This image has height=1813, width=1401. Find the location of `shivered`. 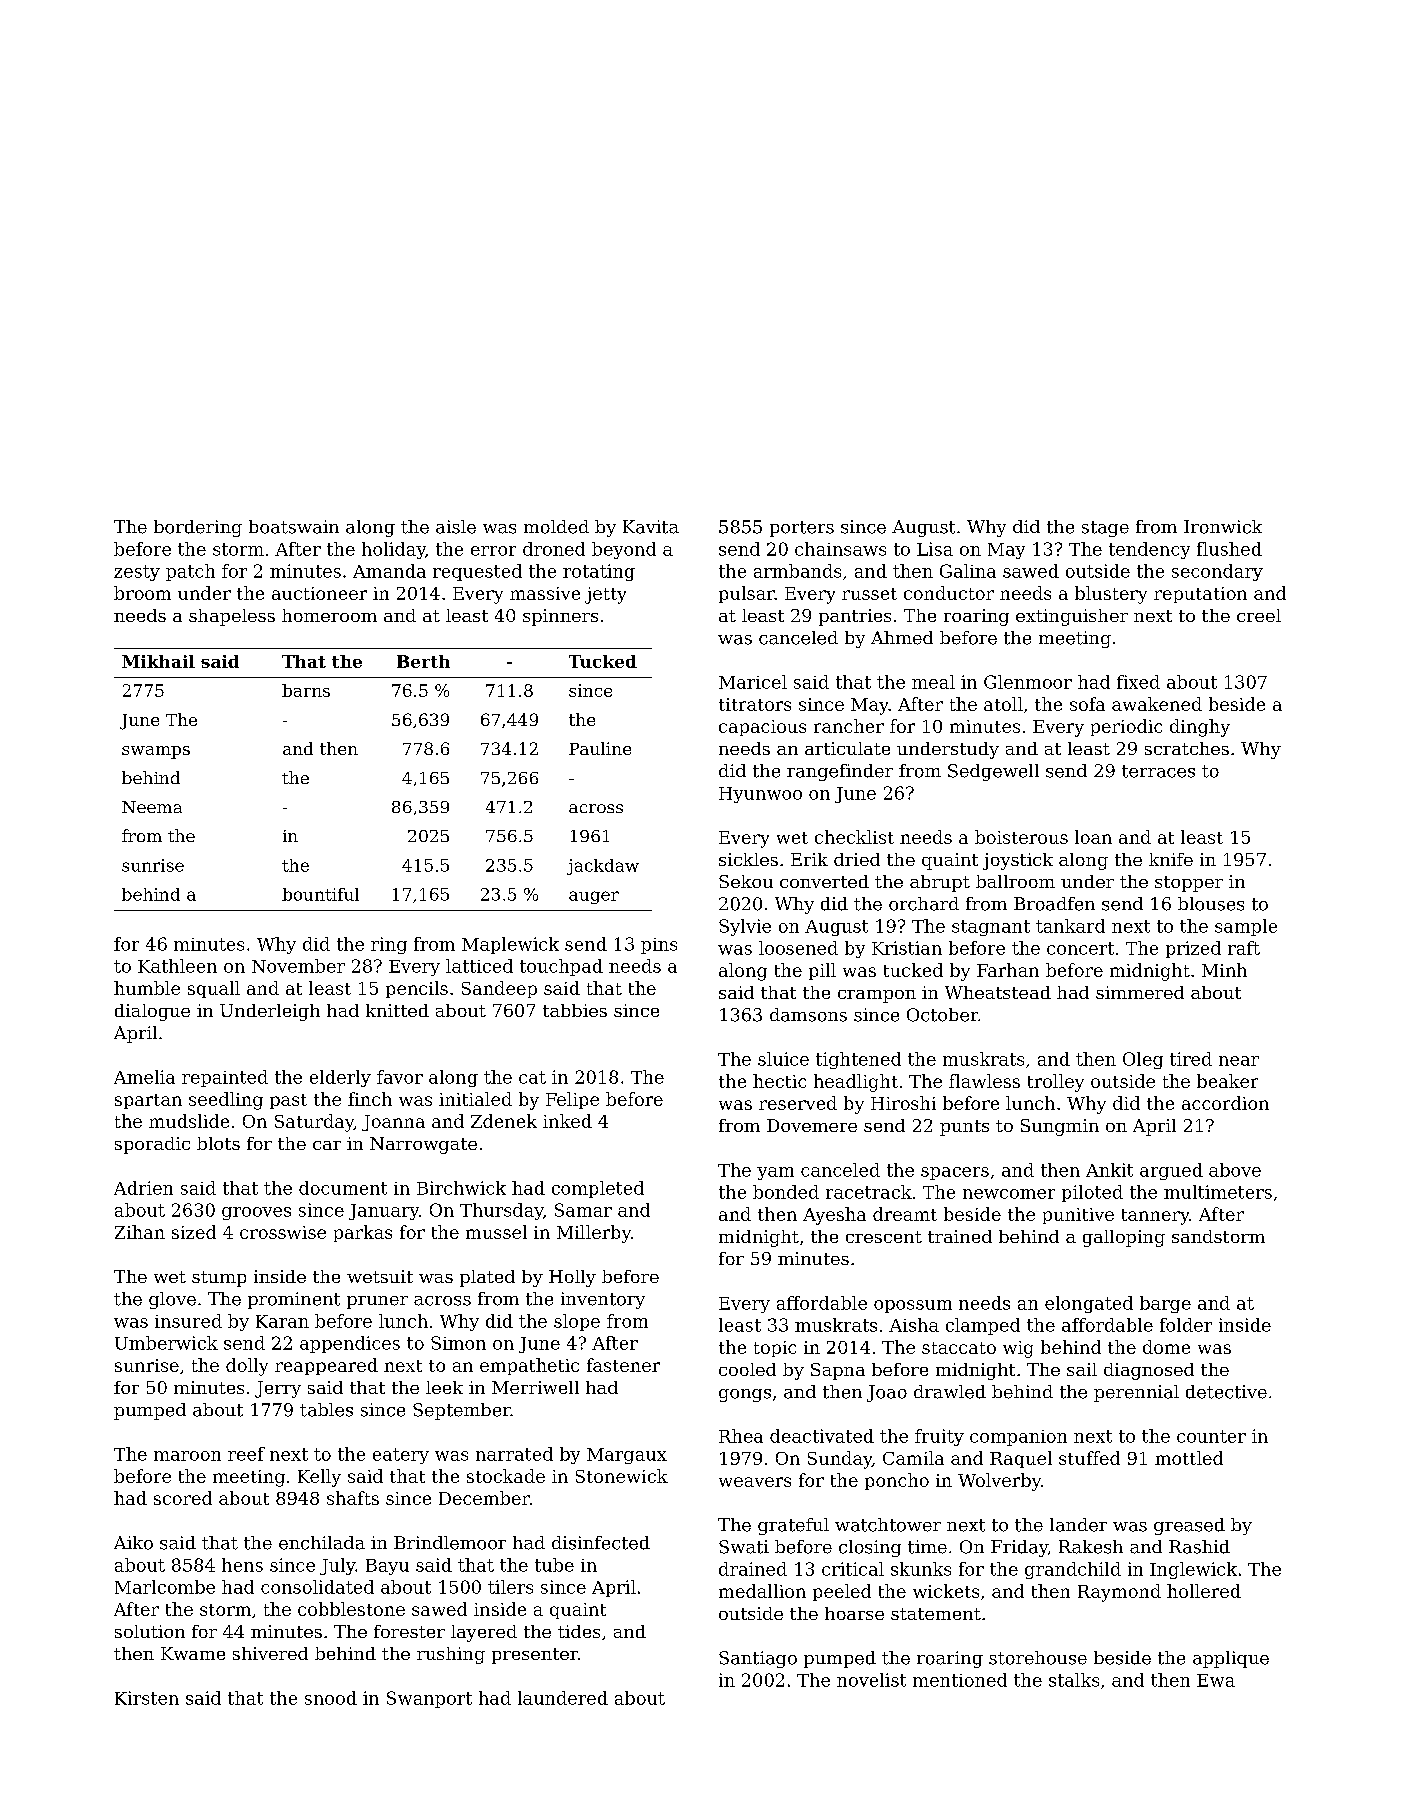

shivered is located at coordinates (270, 1653).
